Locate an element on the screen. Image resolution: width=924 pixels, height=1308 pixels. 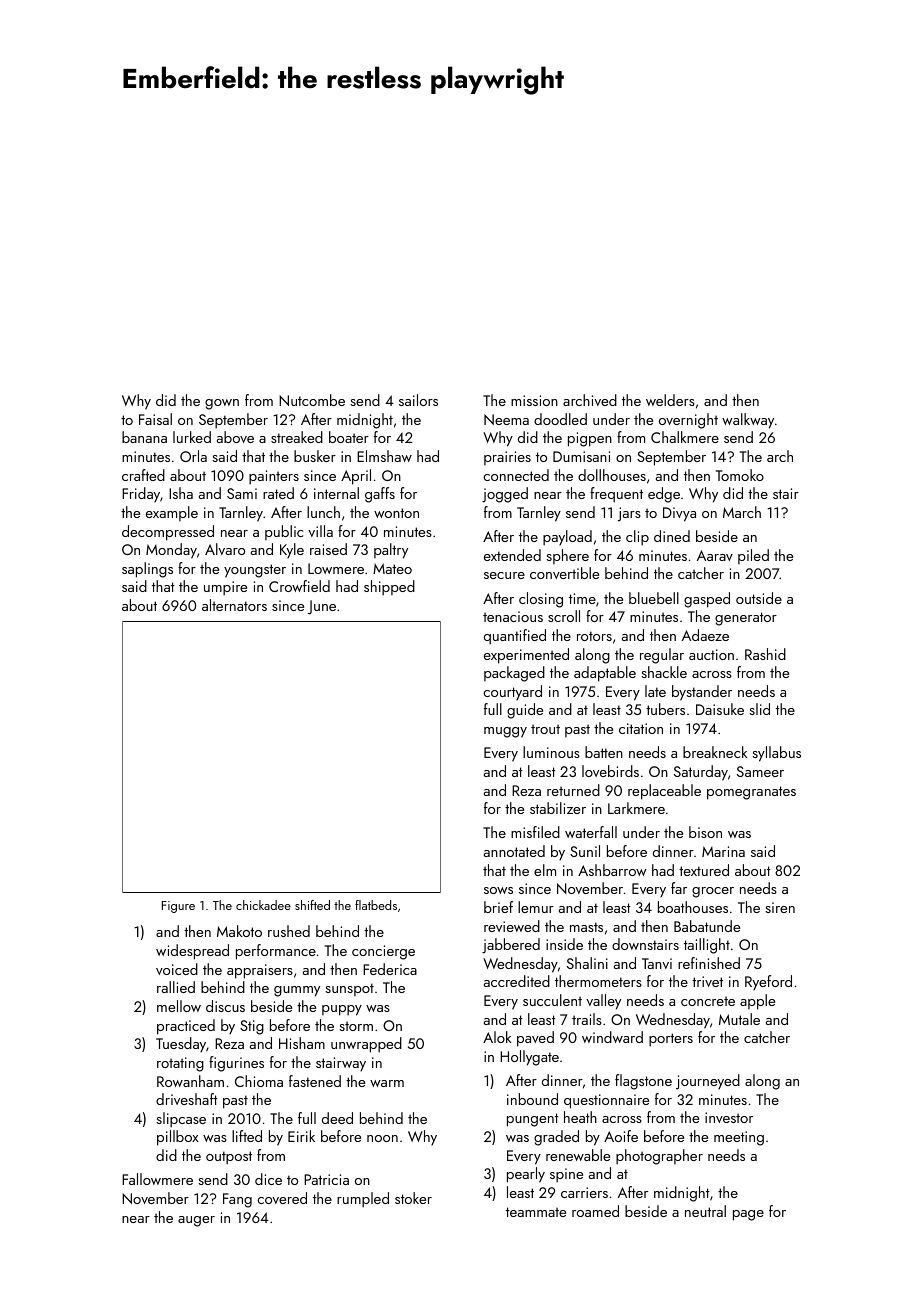
page is located at coordinates (748, 1215).
